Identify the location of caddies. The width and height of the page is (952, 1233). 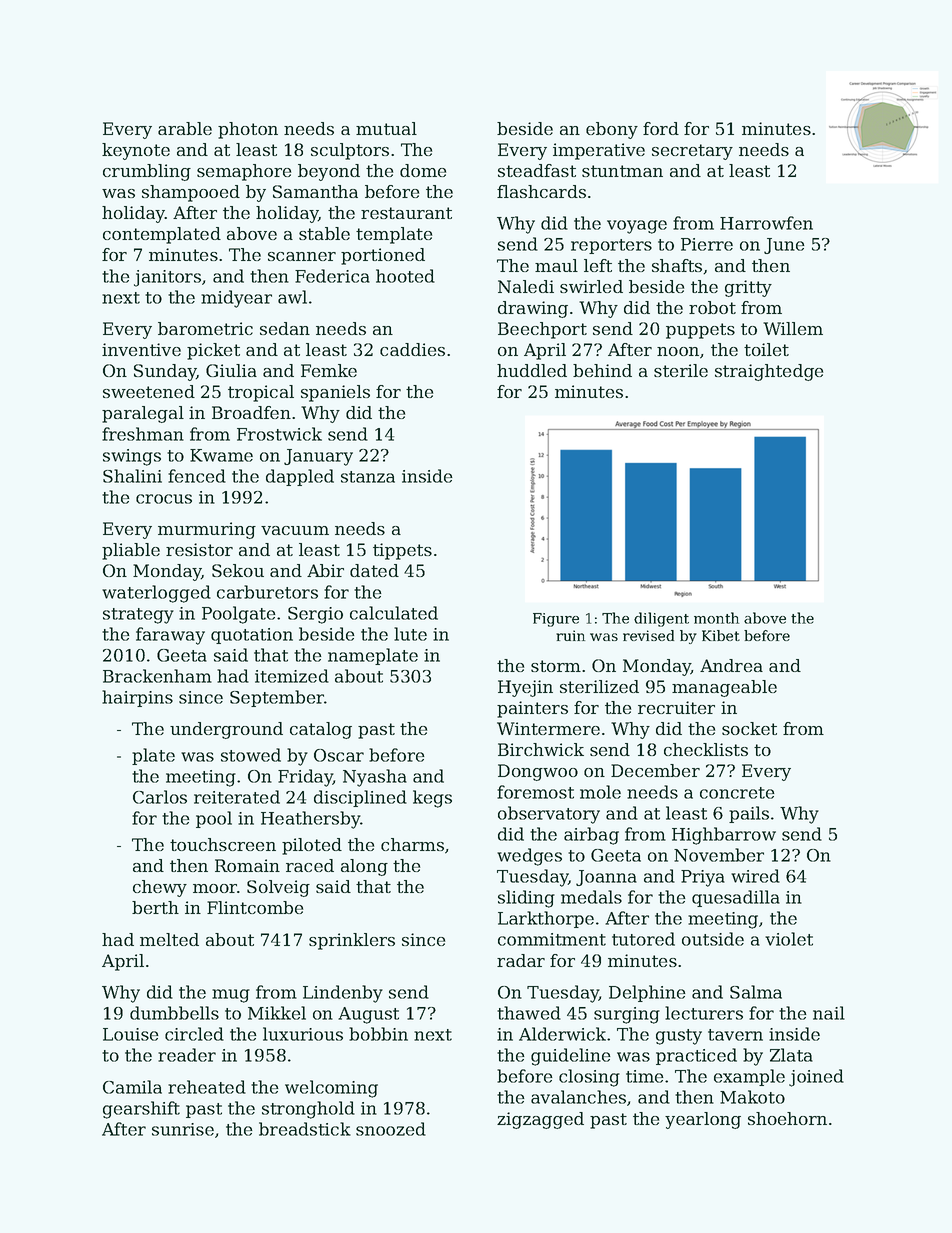
(412, 349).
